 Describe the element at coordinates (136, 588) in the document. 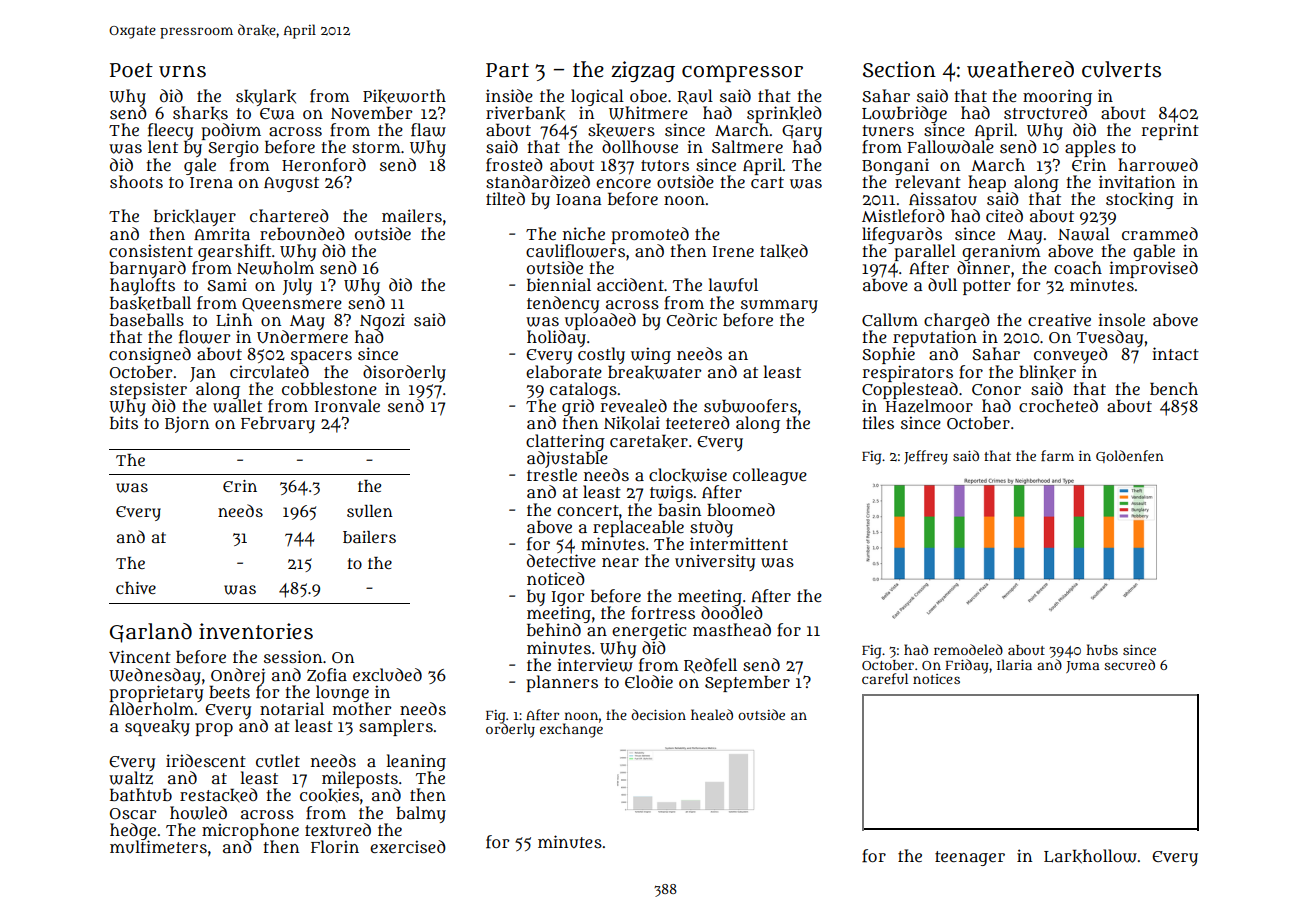

I see `chive` at that location.
